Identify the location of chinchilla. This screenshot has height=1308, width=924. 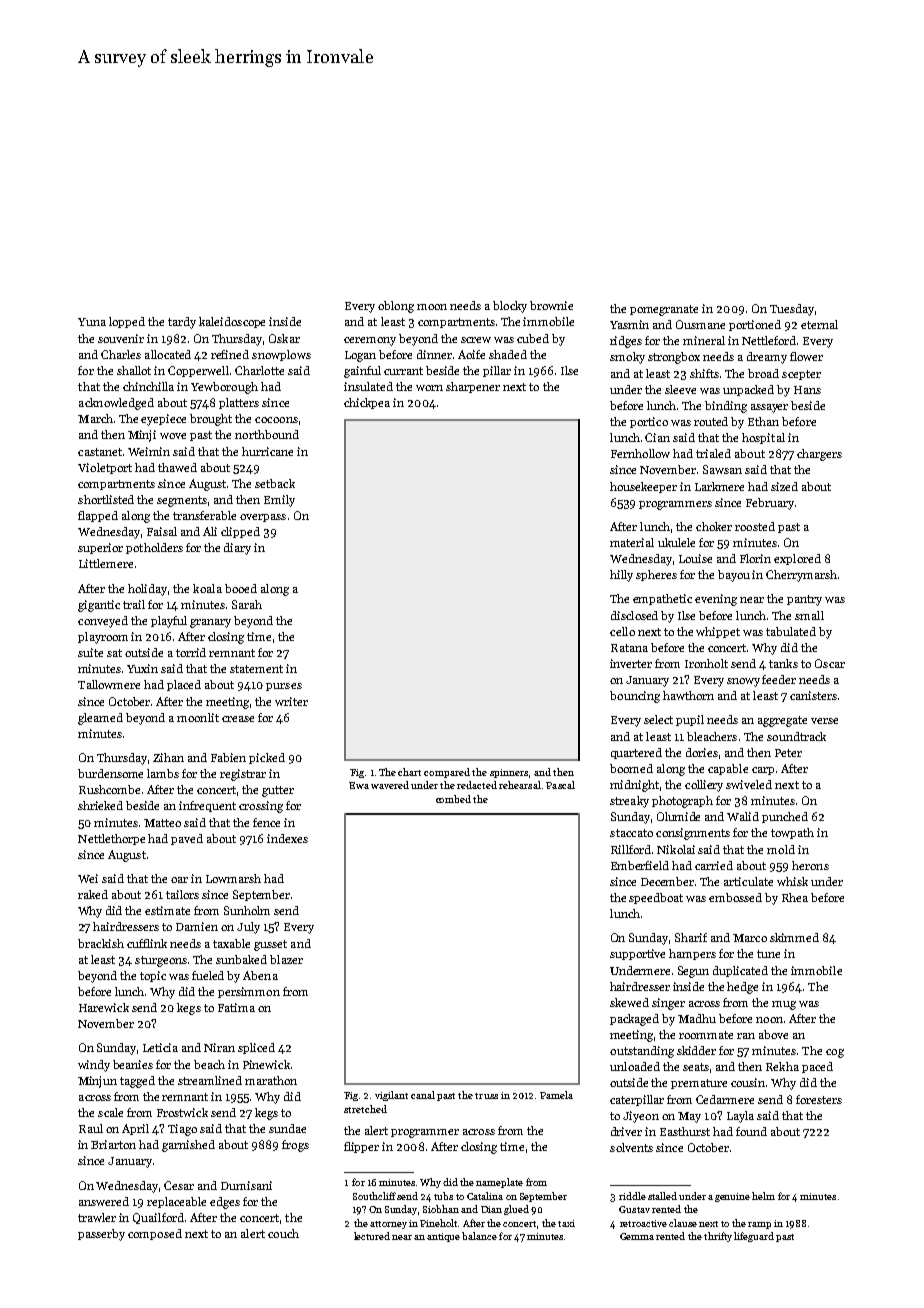
(148, 386).
